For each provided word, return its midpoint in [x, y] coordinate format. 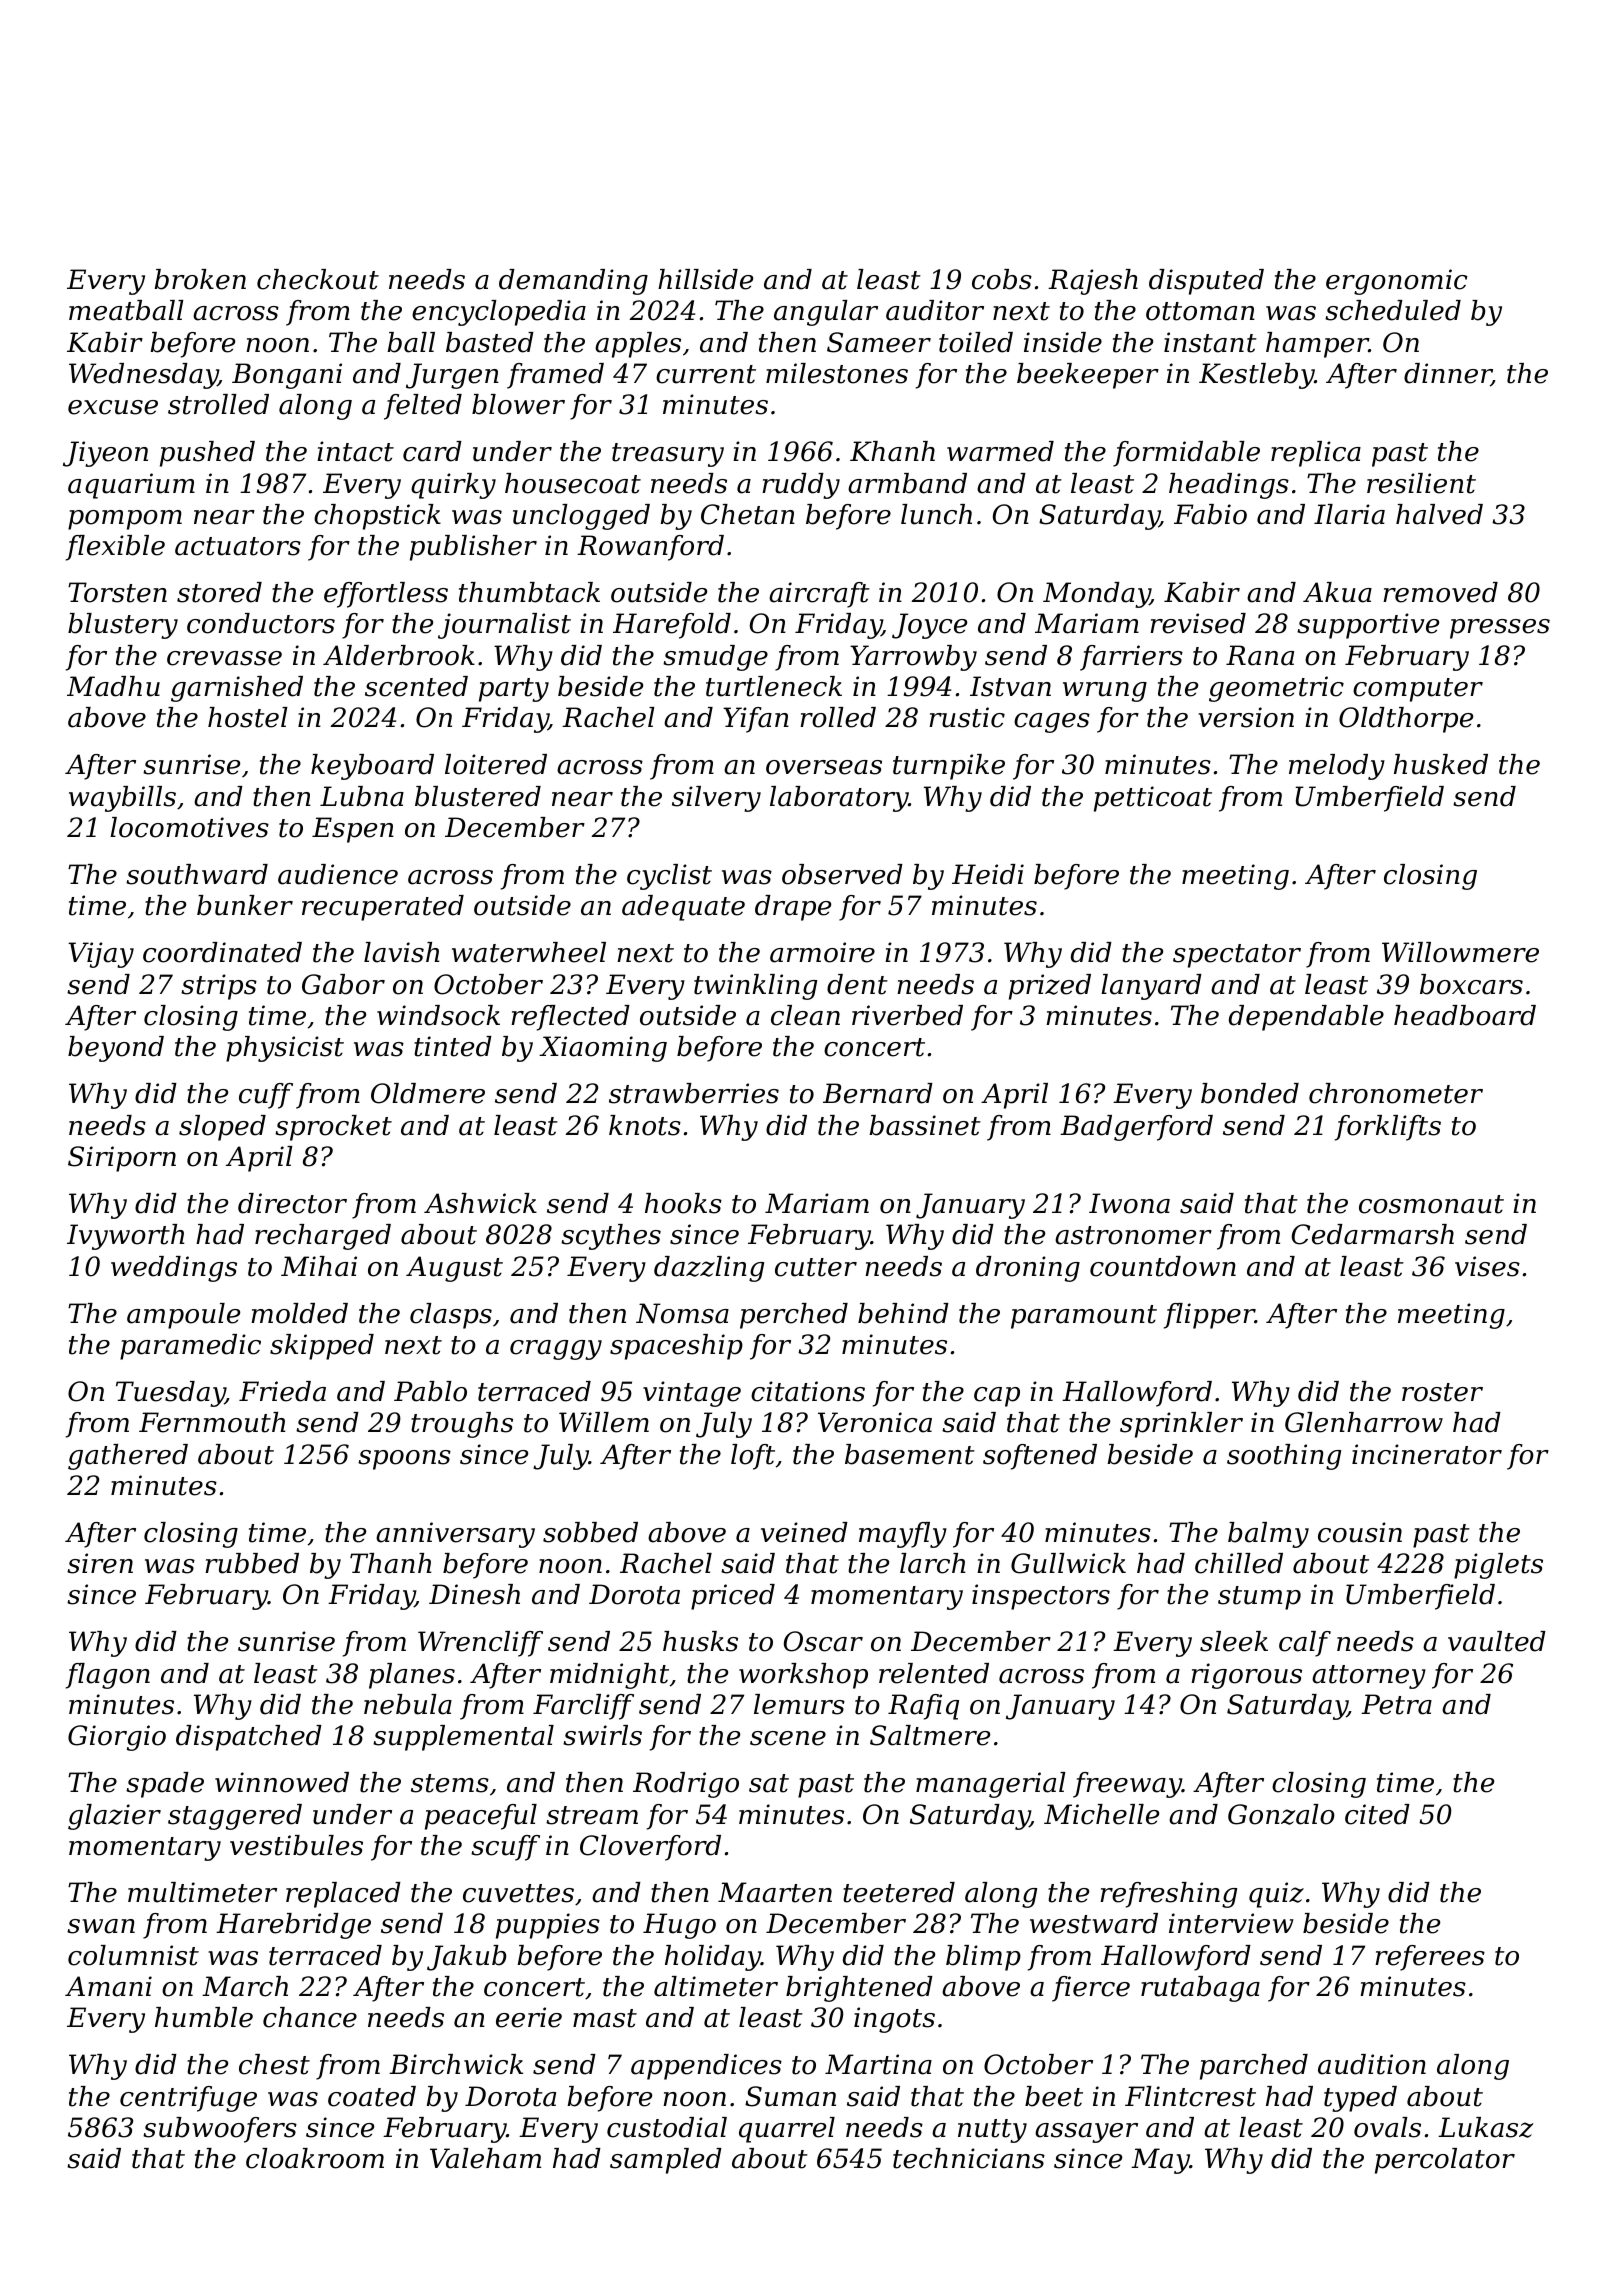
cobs [1002, 279]
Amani [108, 1986]
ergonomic [1397, 282]
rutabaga [1200, 1989]
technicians [969, 2158]
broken [200, 279]
